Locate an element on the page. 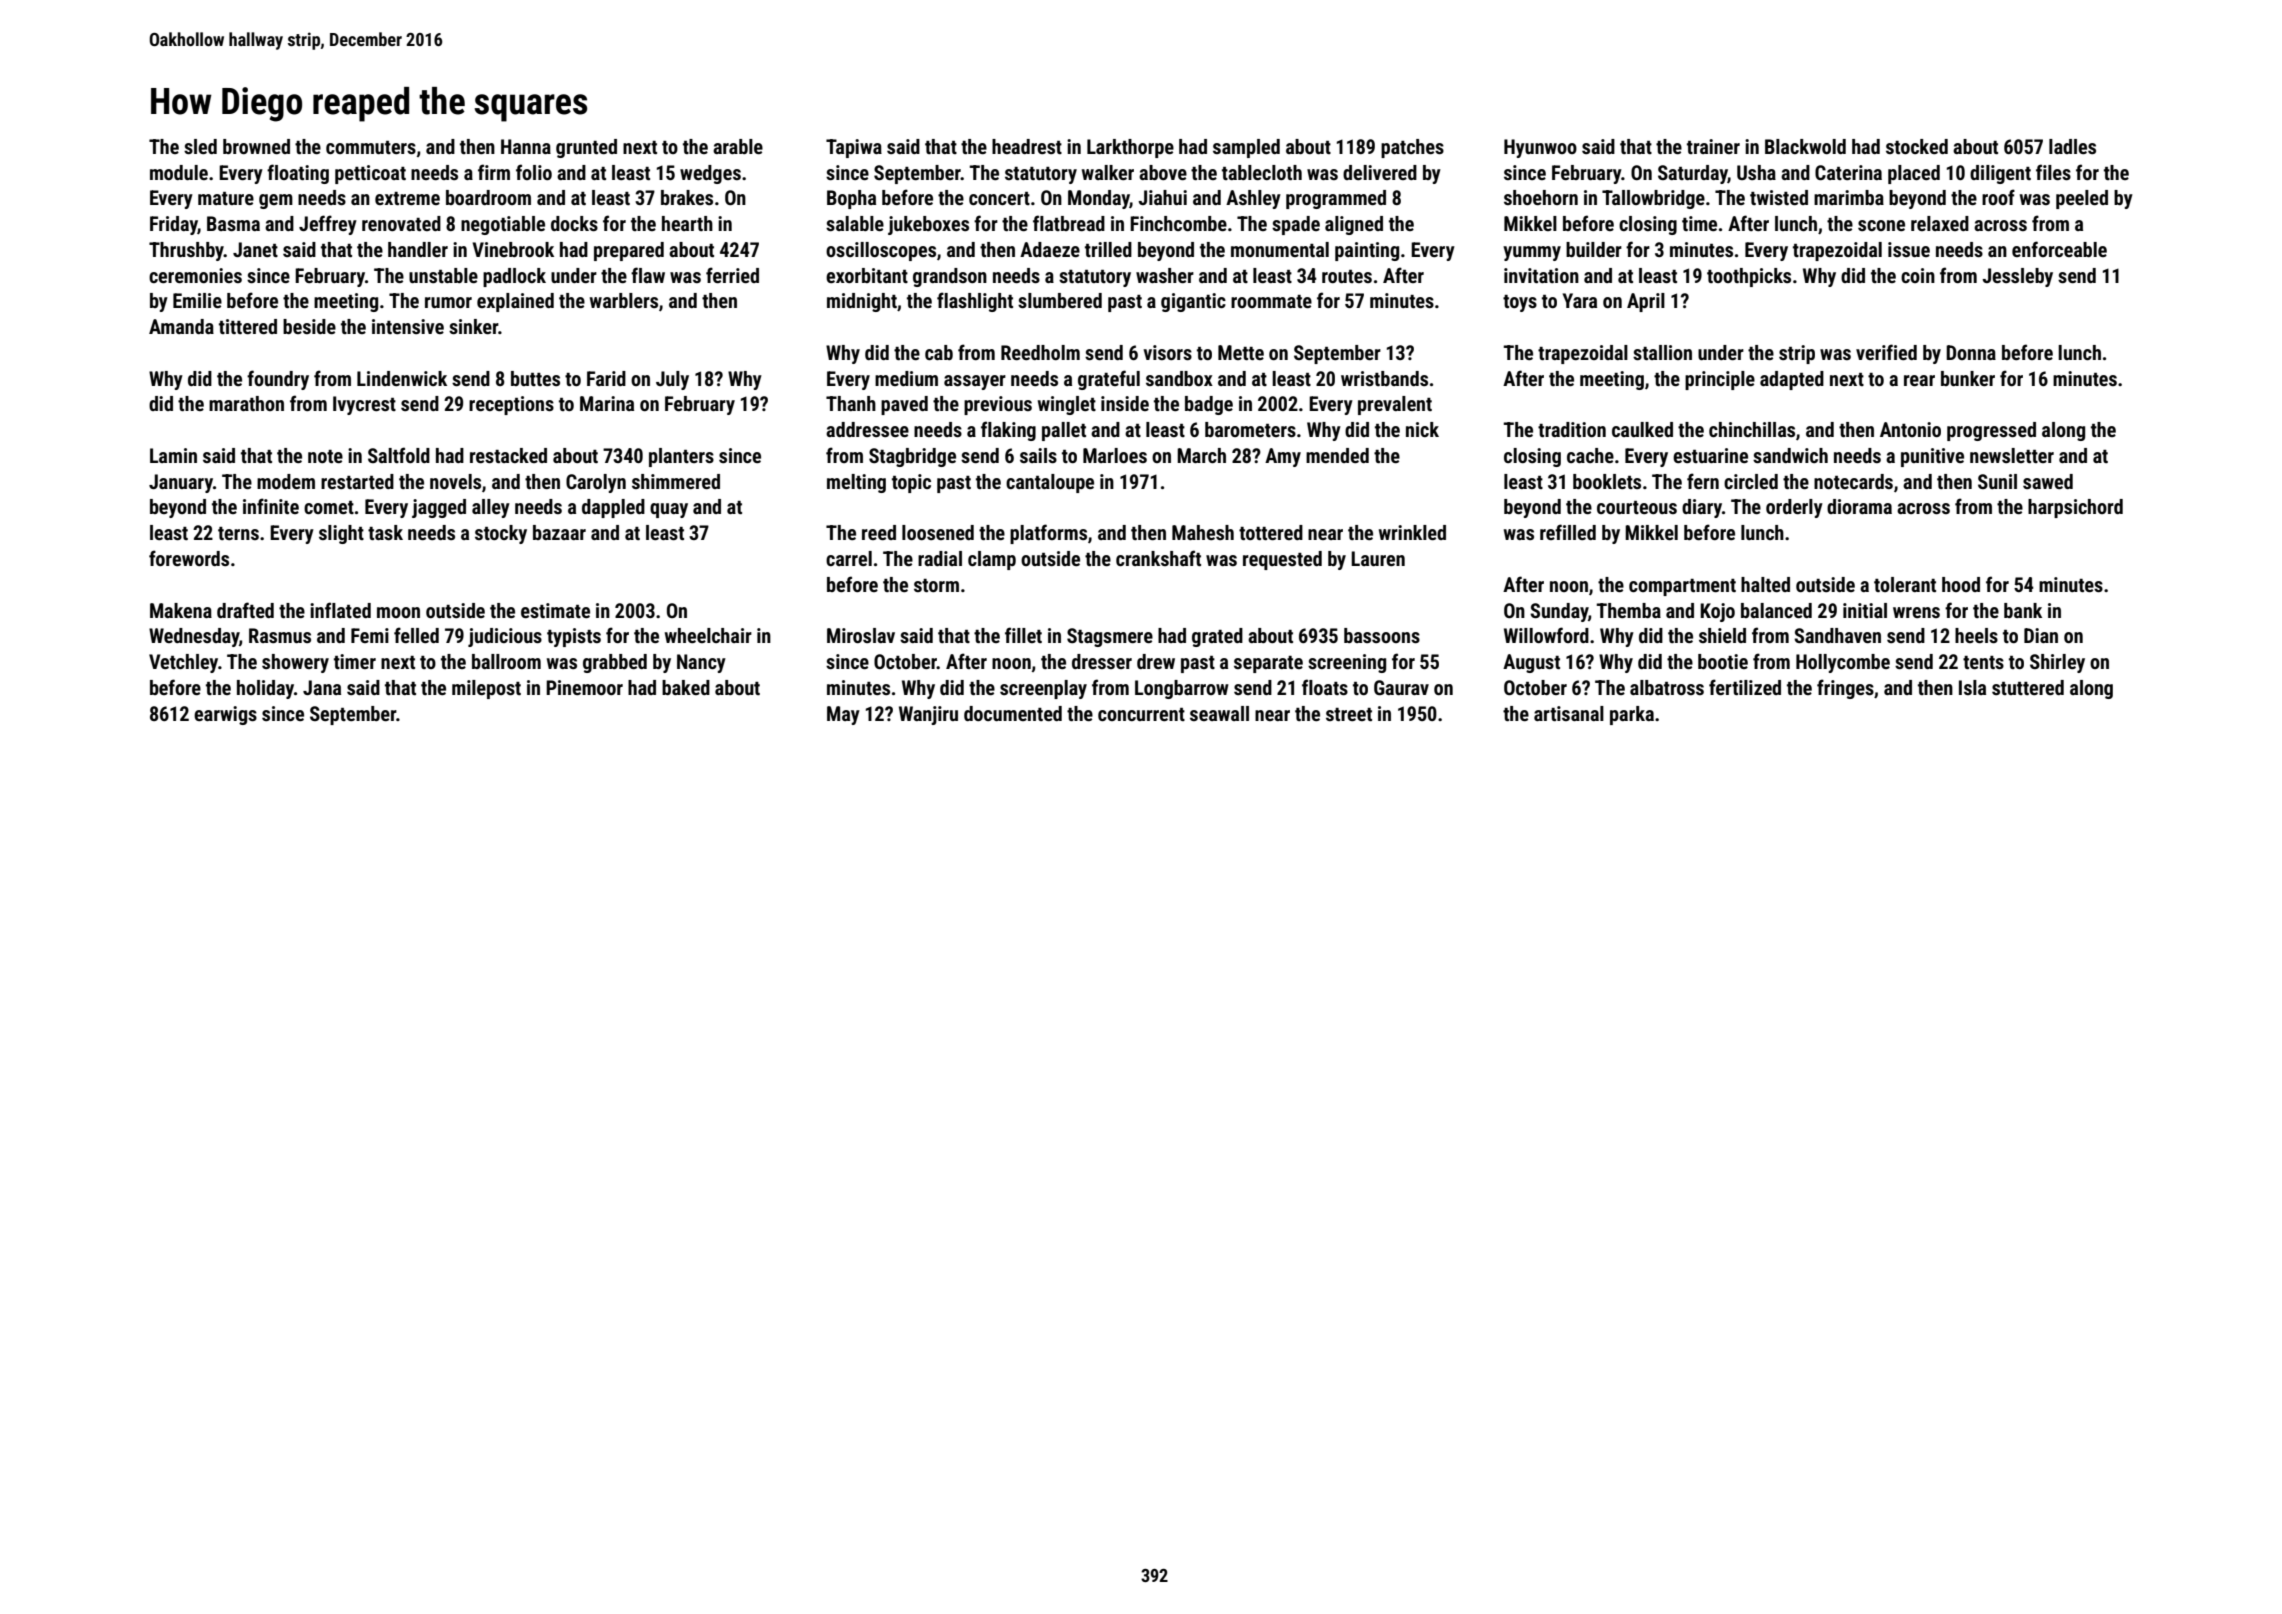 The width and height of the image is (2282, 1614). Sandhaven is located at coordinates (1837, 635).
